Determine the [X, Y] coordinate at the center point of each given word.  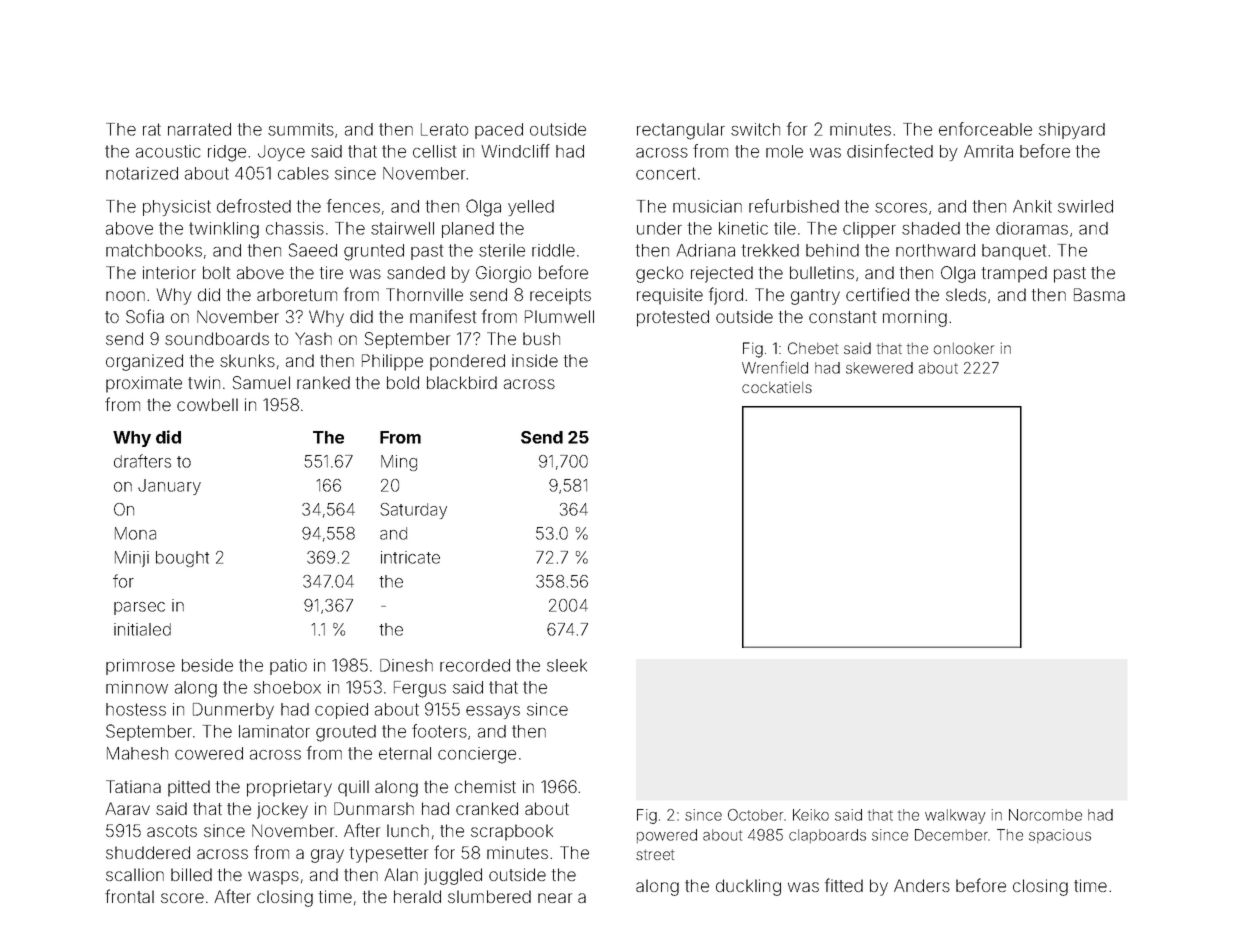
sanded [416, 272]
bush [541, 338]
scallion [135, 874]
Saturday [413, 511]
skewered [879, 368]
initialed [142, 629]
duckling [748, 887]
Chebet [813, 348]
